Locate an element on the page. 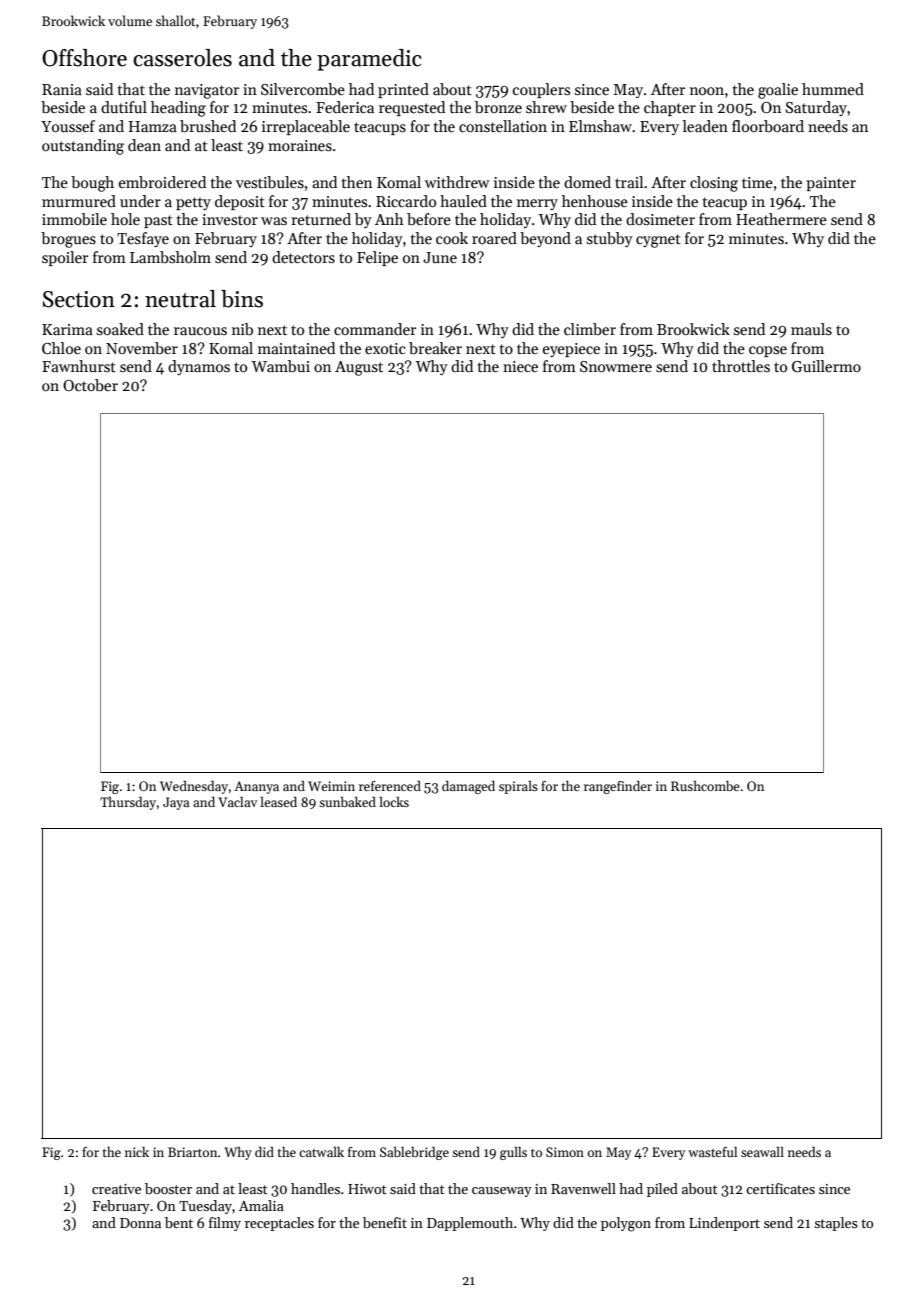 This image has height=1308, width=924. Lindenport is located at coordinates (724, 1224).
